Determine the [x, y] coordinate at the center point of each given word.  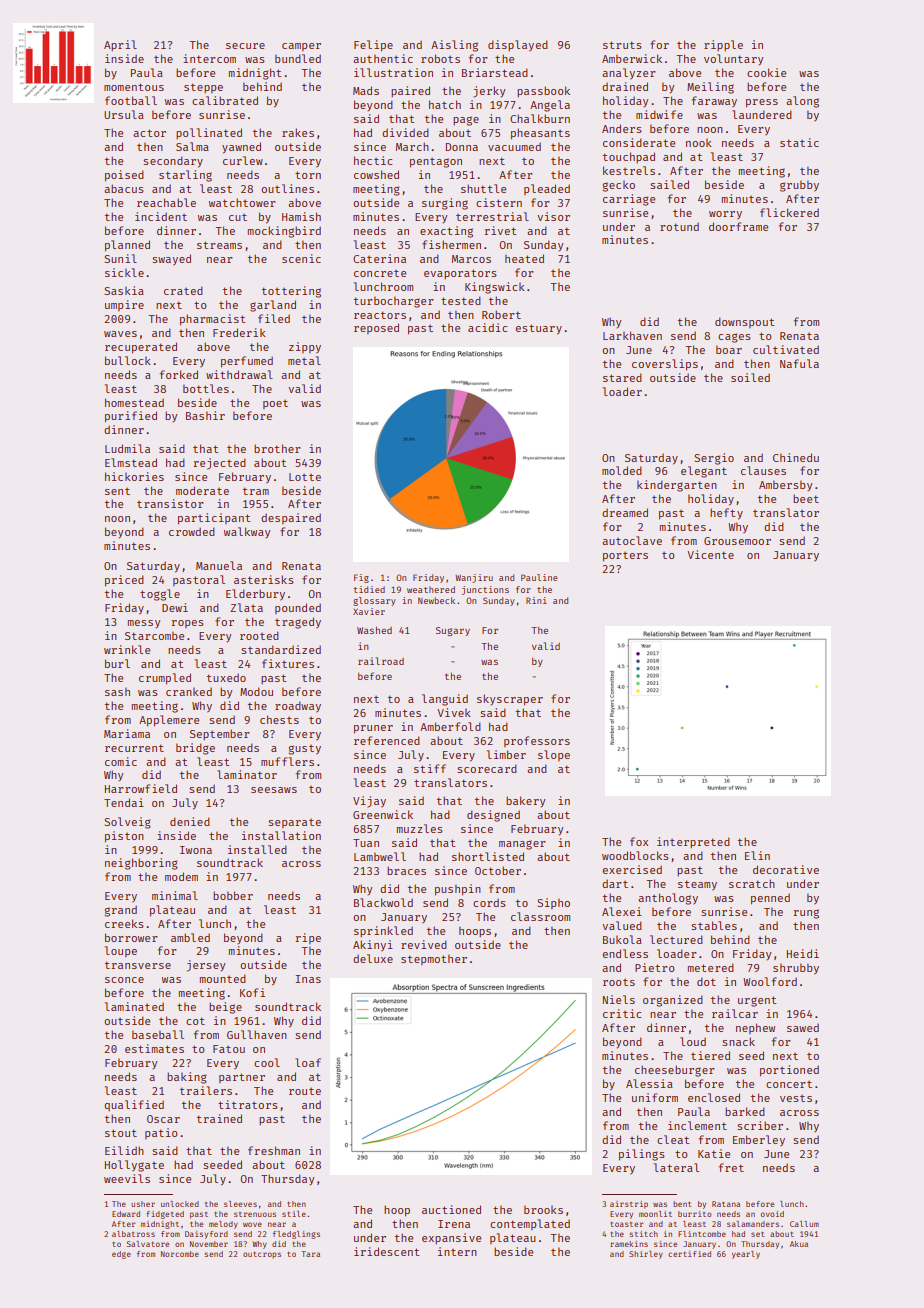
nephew [755, 1028]
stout [121, 1133]
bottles [206, 388]
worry [725, 215]
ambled [190, 937]
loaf [308, 1062]
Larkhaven [632, 335]
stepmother [434, 959]
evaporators [460, 274]
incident [161, 216]
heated [524, 258]
